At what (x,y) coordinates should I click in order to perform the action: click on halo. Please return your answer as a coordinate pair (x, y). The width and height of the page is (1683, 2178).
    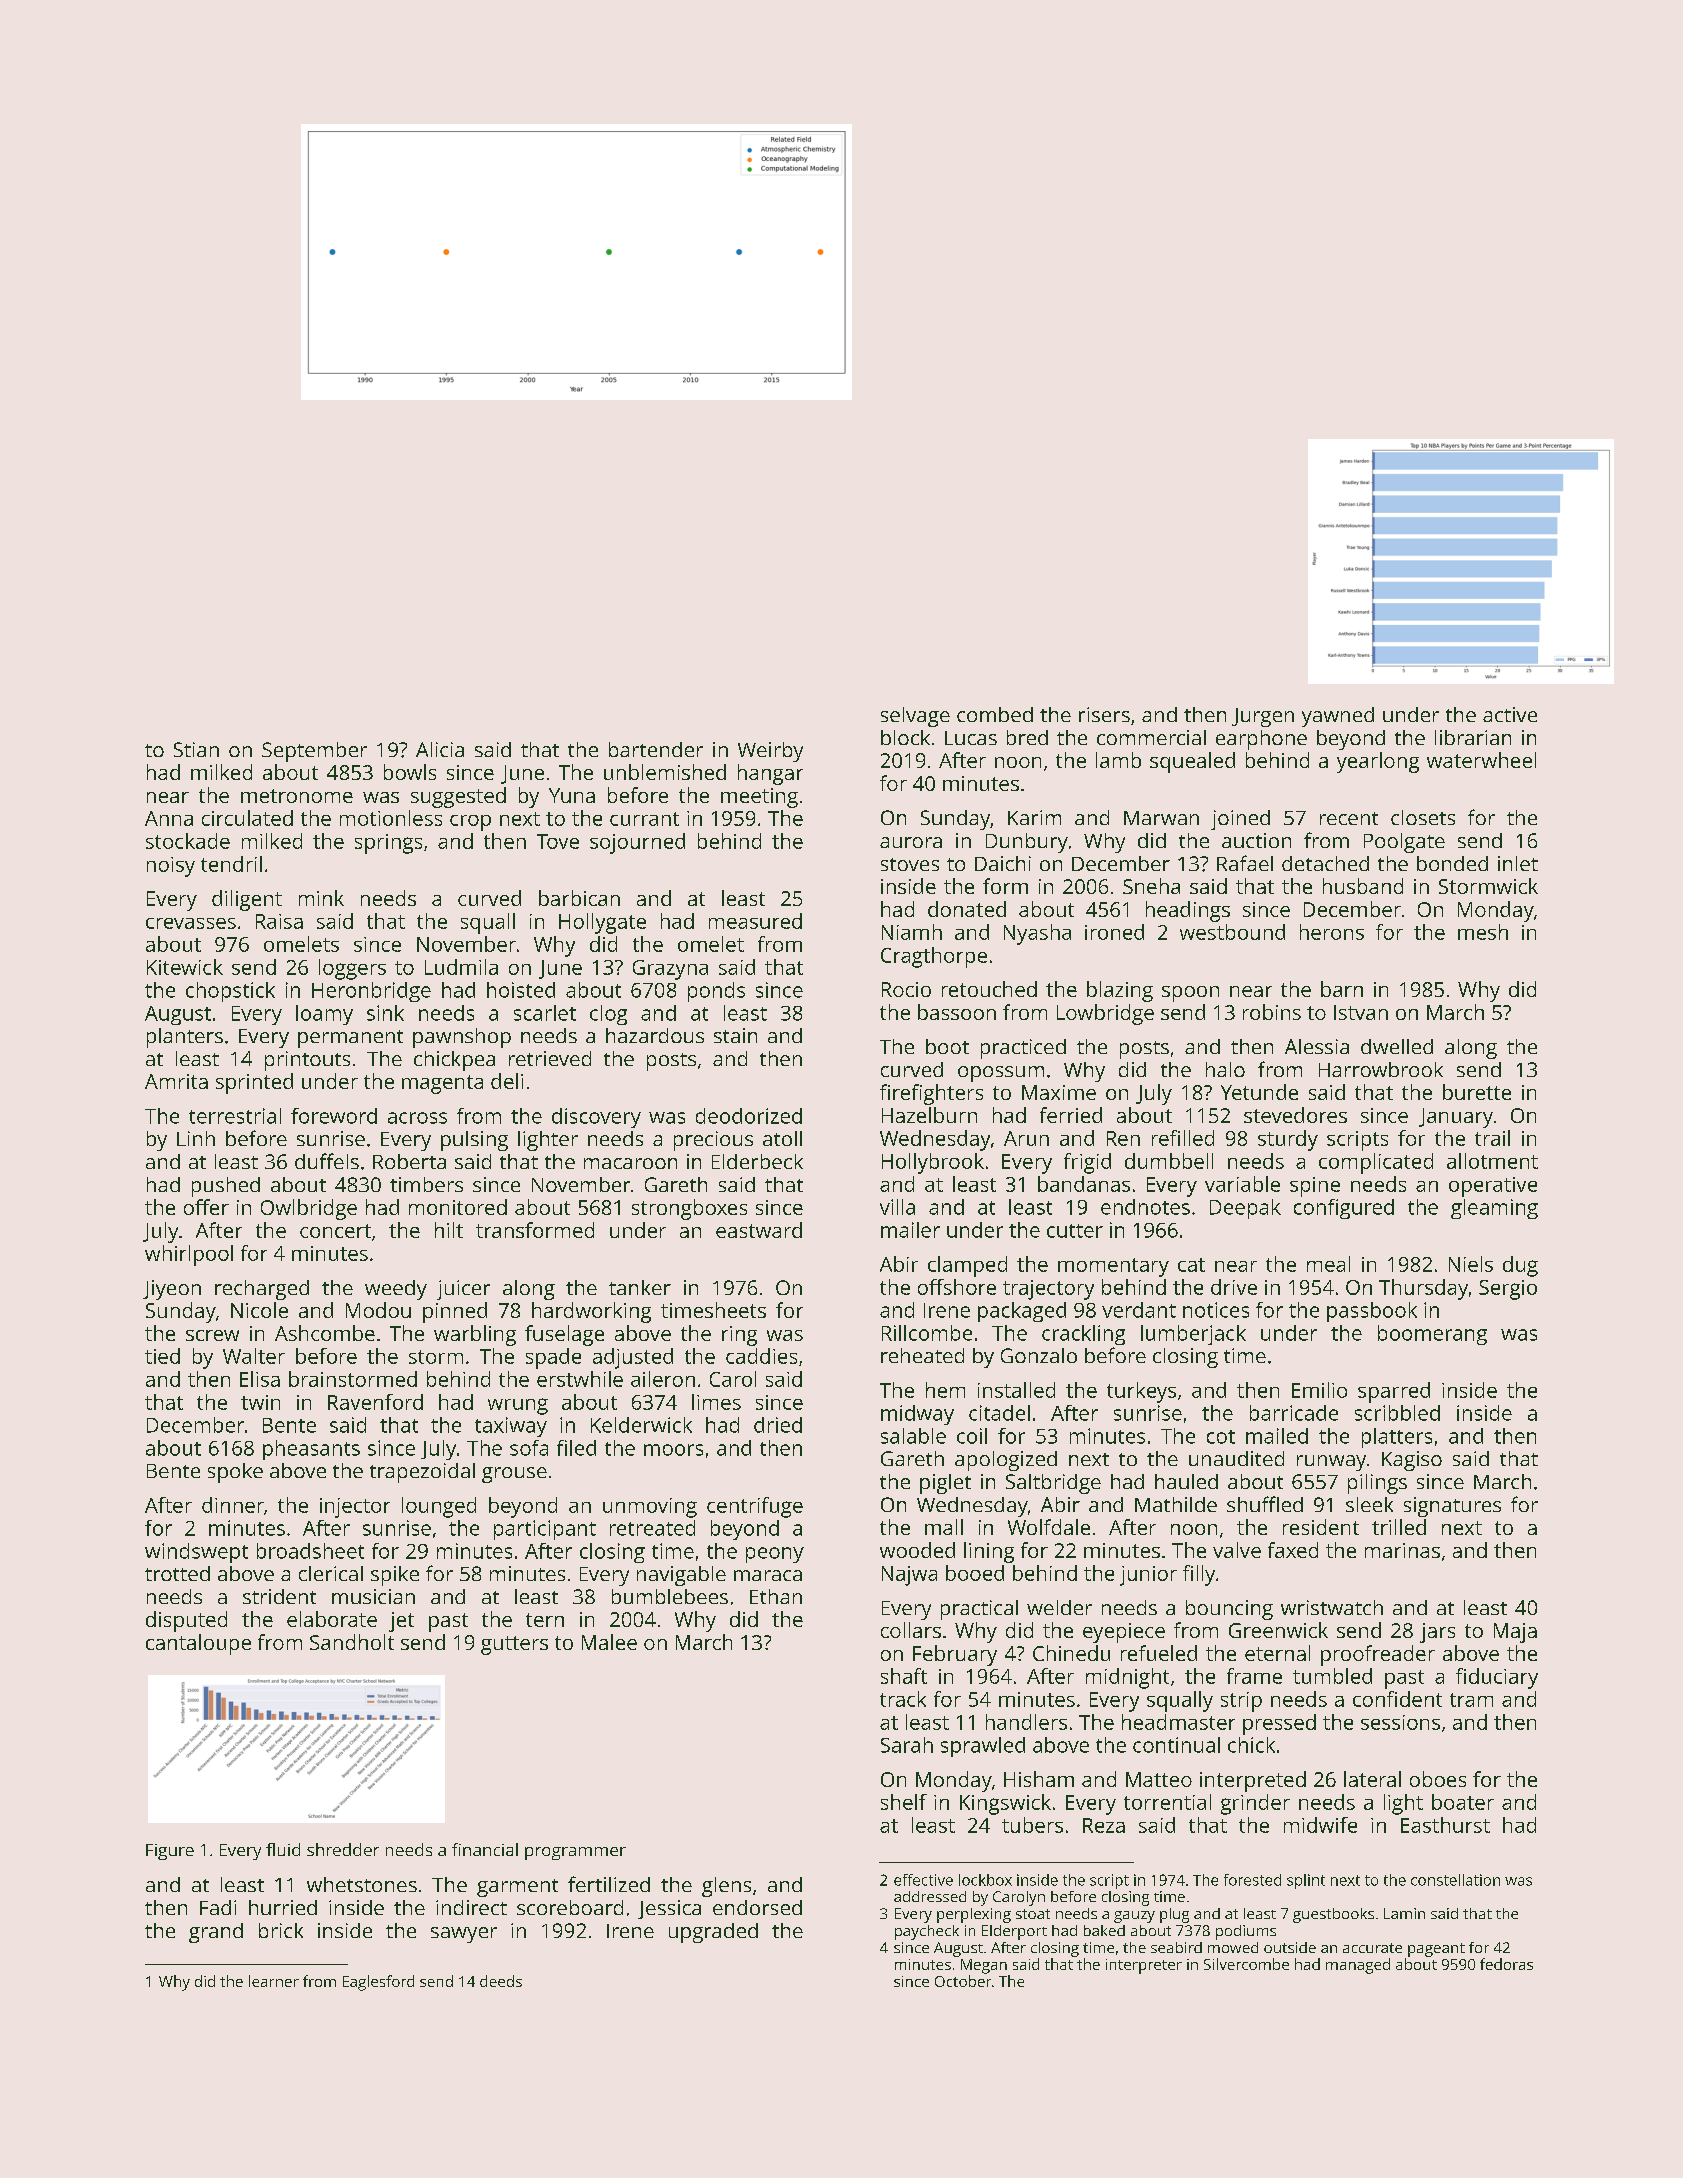
    Looking at the image, I should click on (1225, 1069).
